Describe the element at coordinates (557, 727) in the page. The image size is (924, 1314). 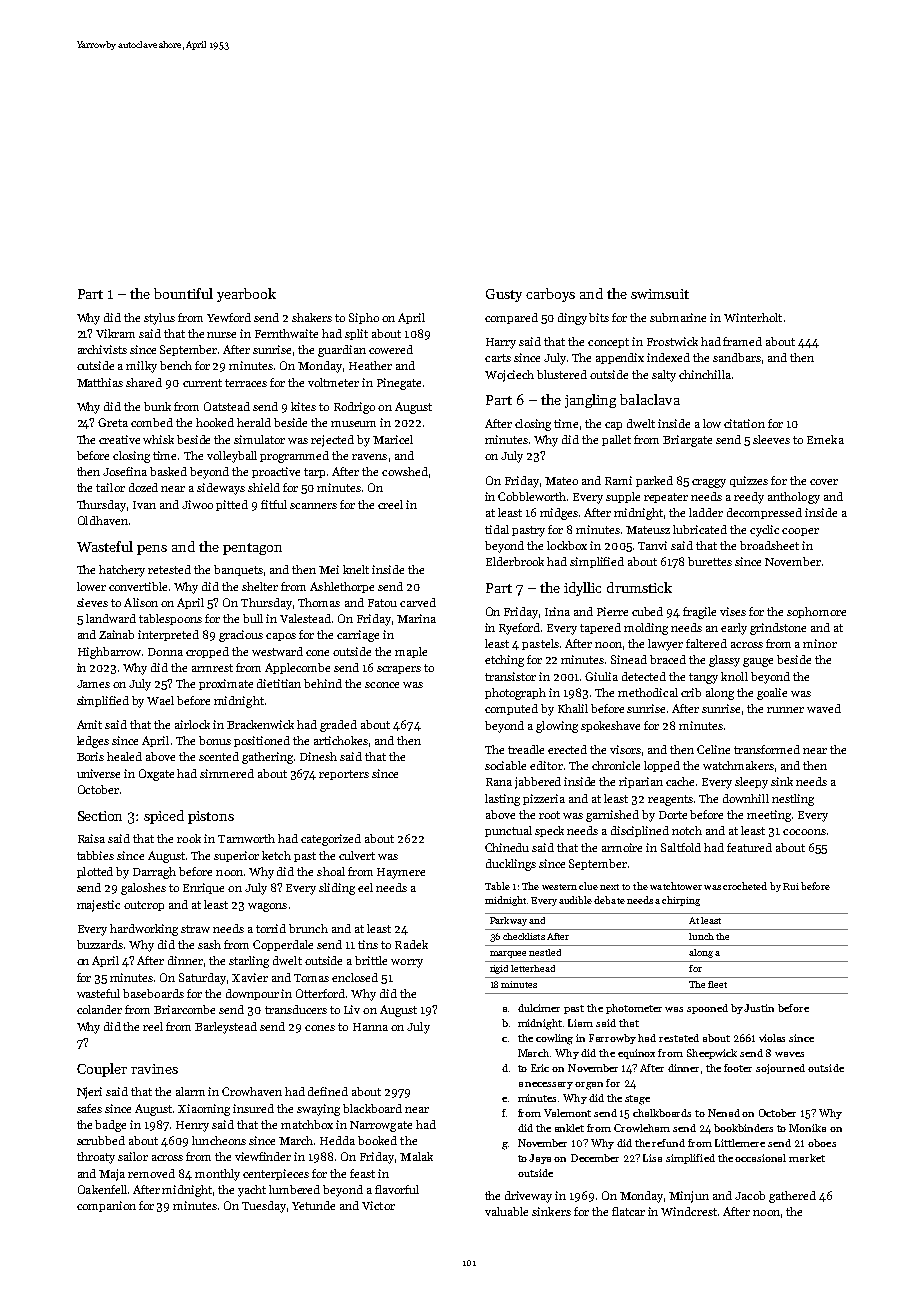
I see `glowing` at that location.
